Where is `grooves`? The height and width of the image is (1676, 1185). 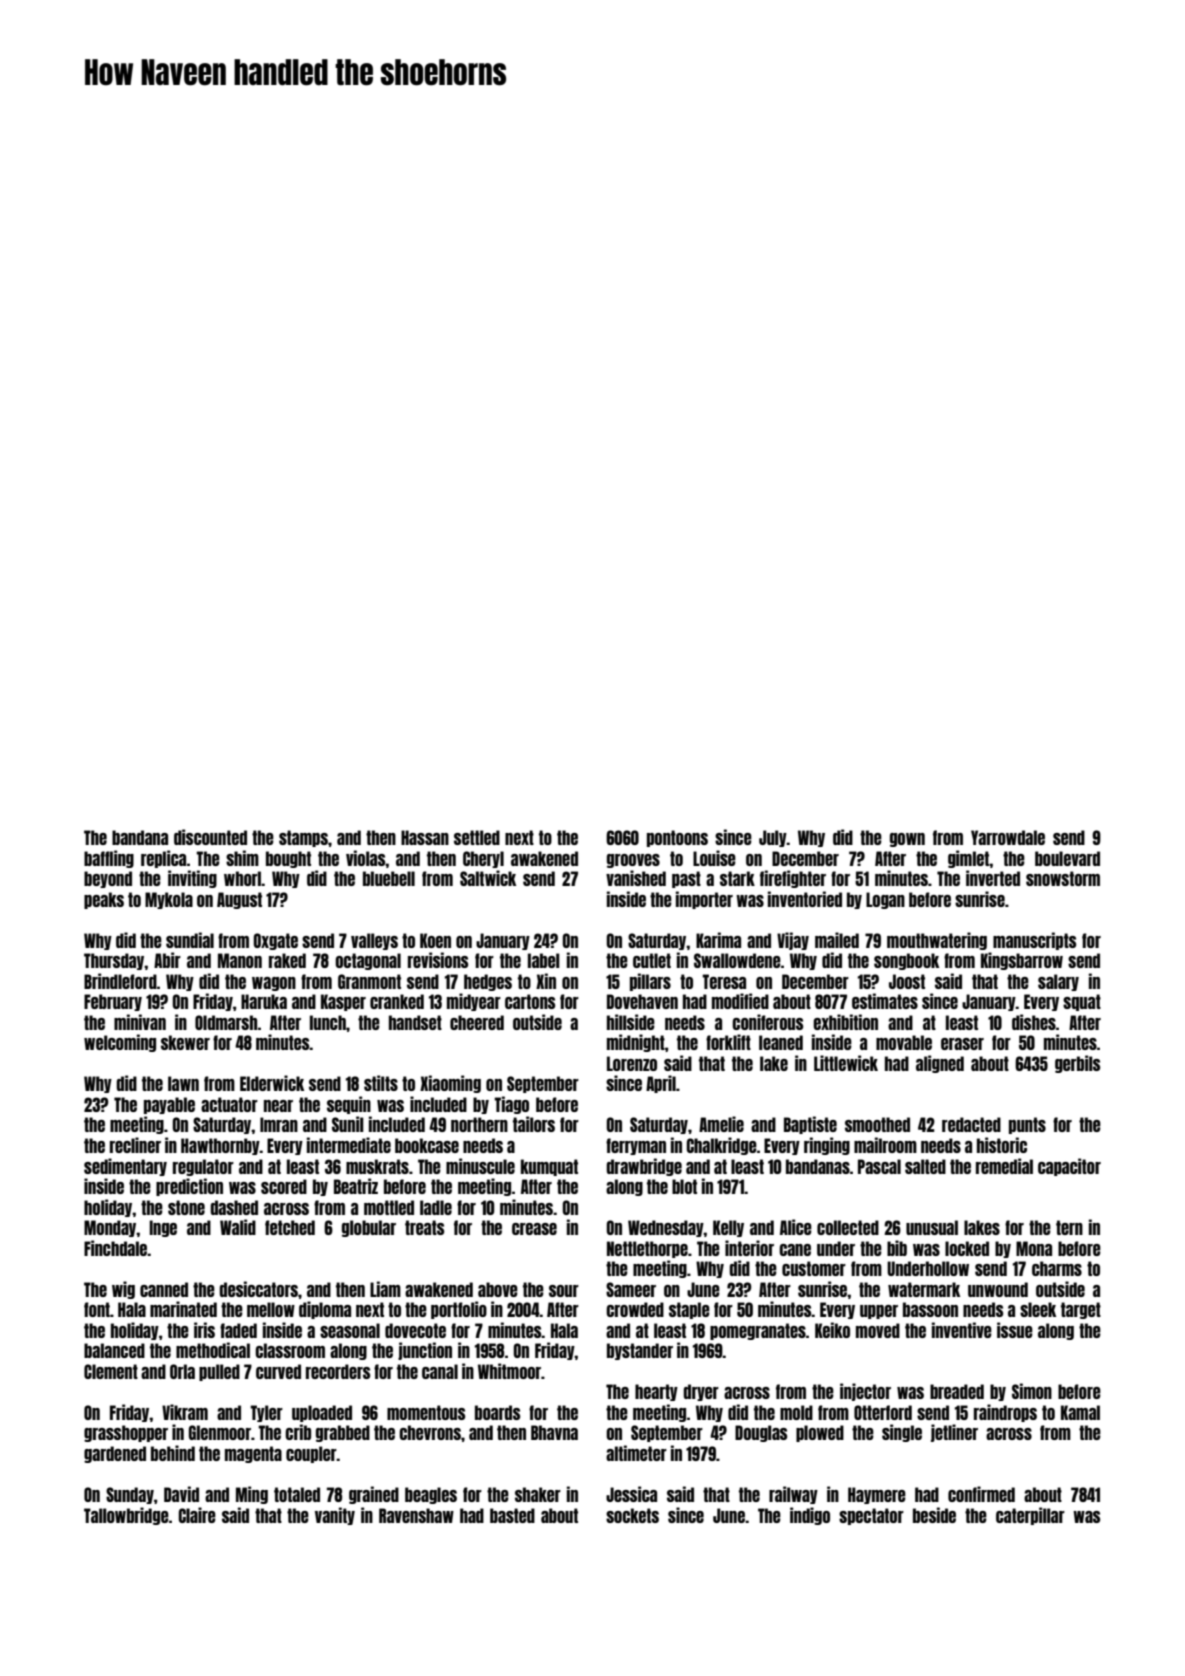
grooves is located at coordinates (633, 861).
